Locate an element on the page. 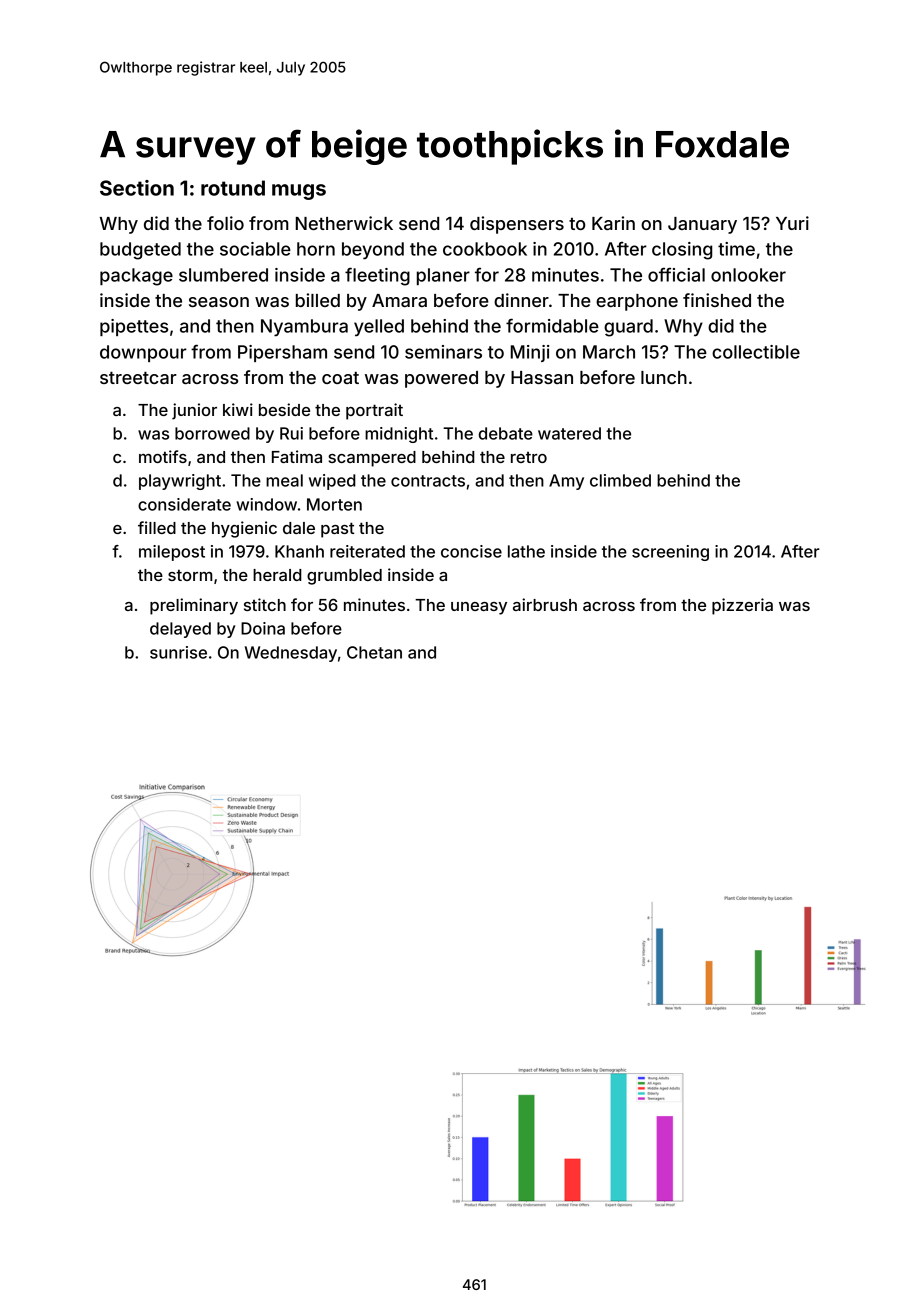 Image resolution: width=924 pixels, height=1314 pixels. Karin is located at coordinates (613, 223).
